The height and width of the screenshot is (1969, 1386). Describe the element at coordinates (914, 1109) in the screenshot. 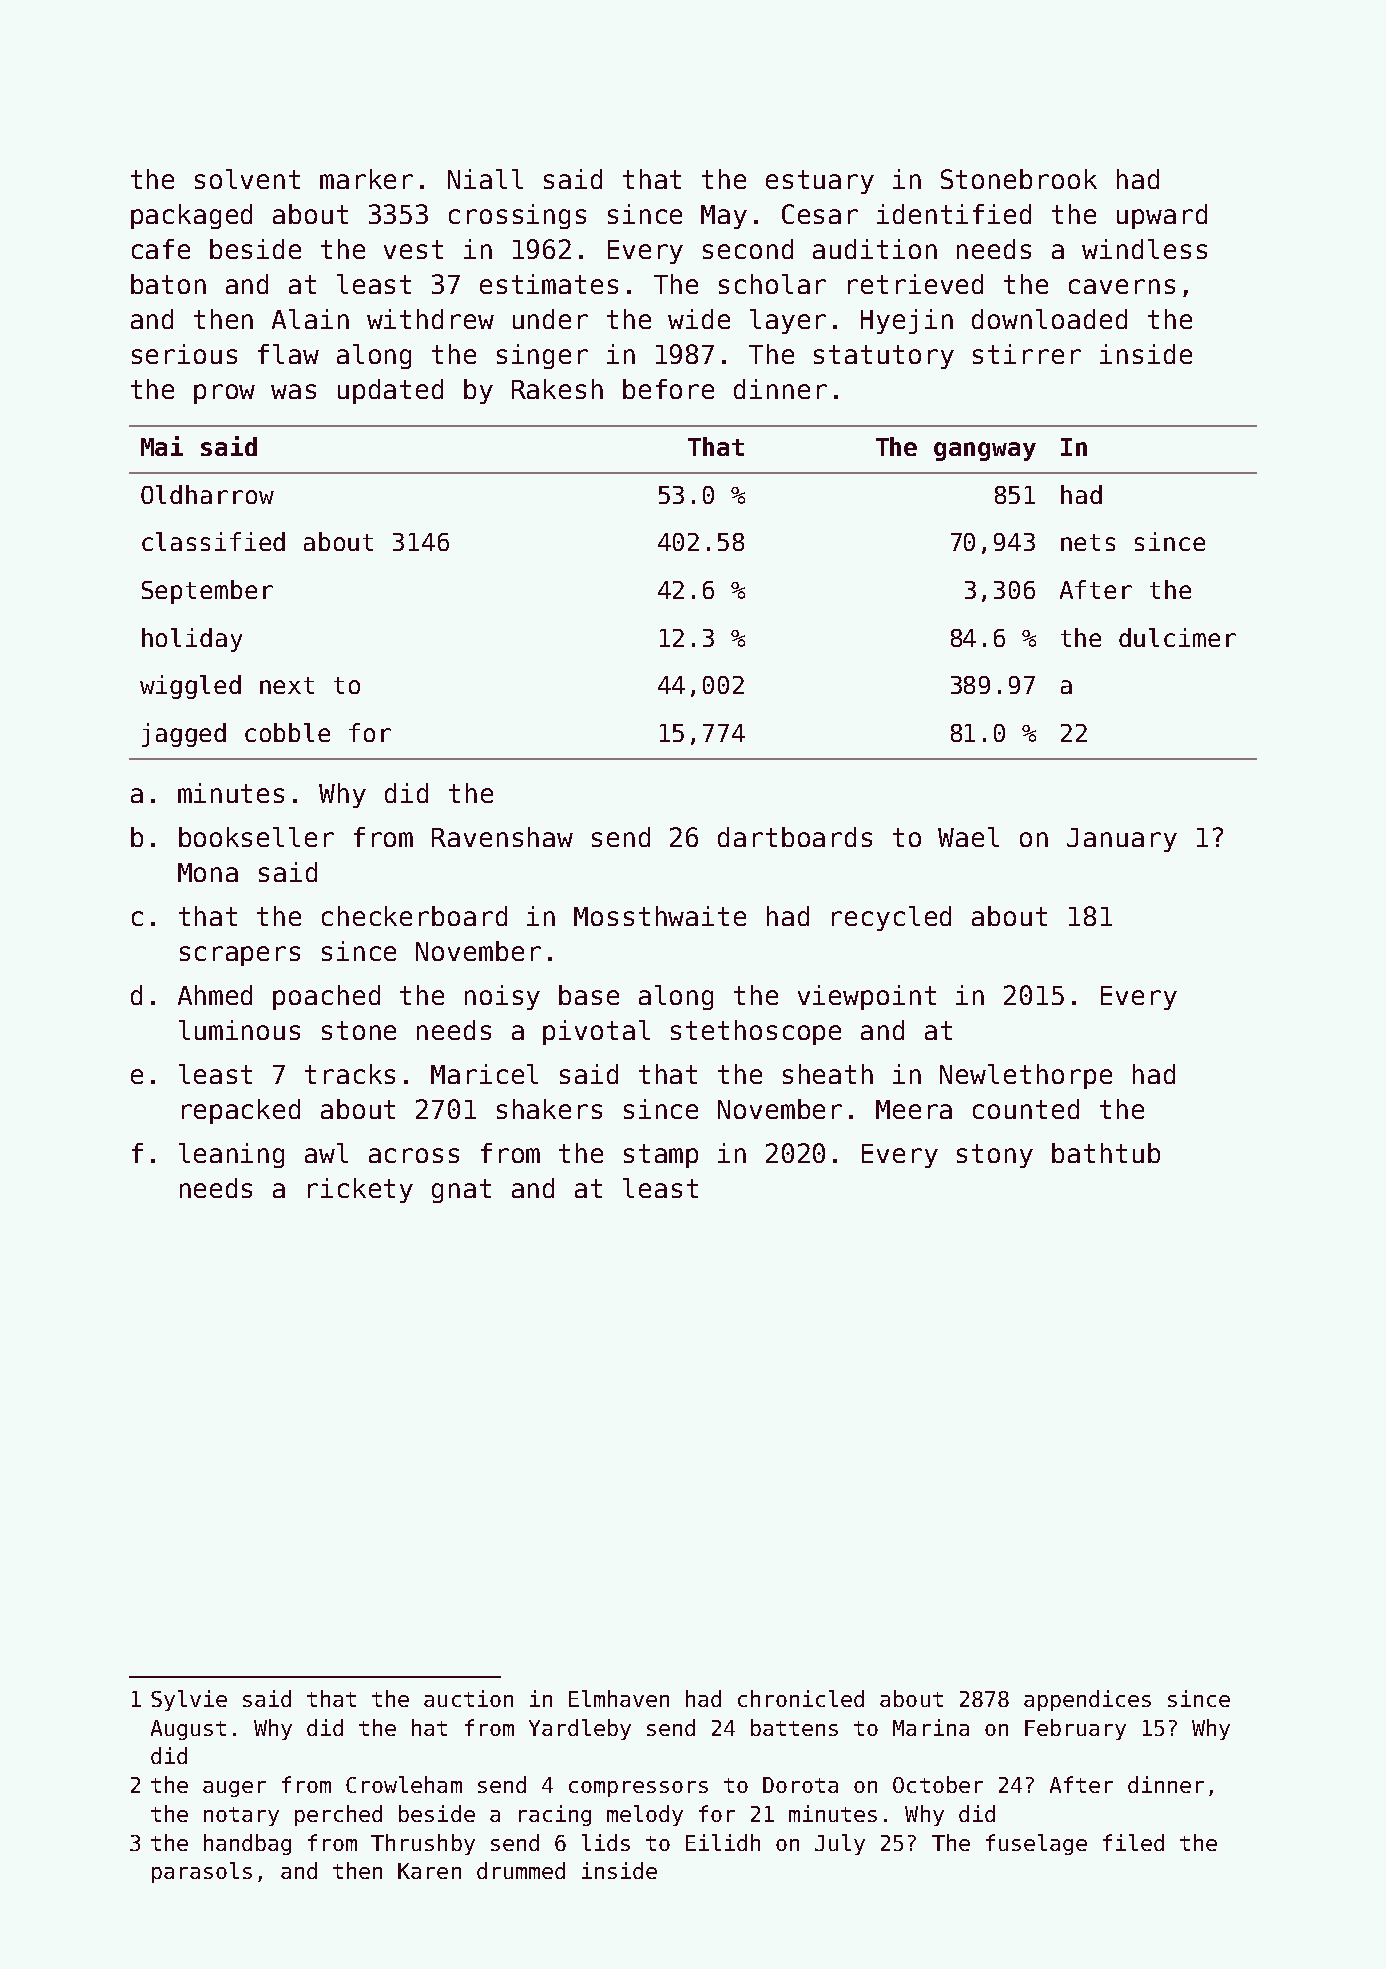

I see `Meera` at that location.
